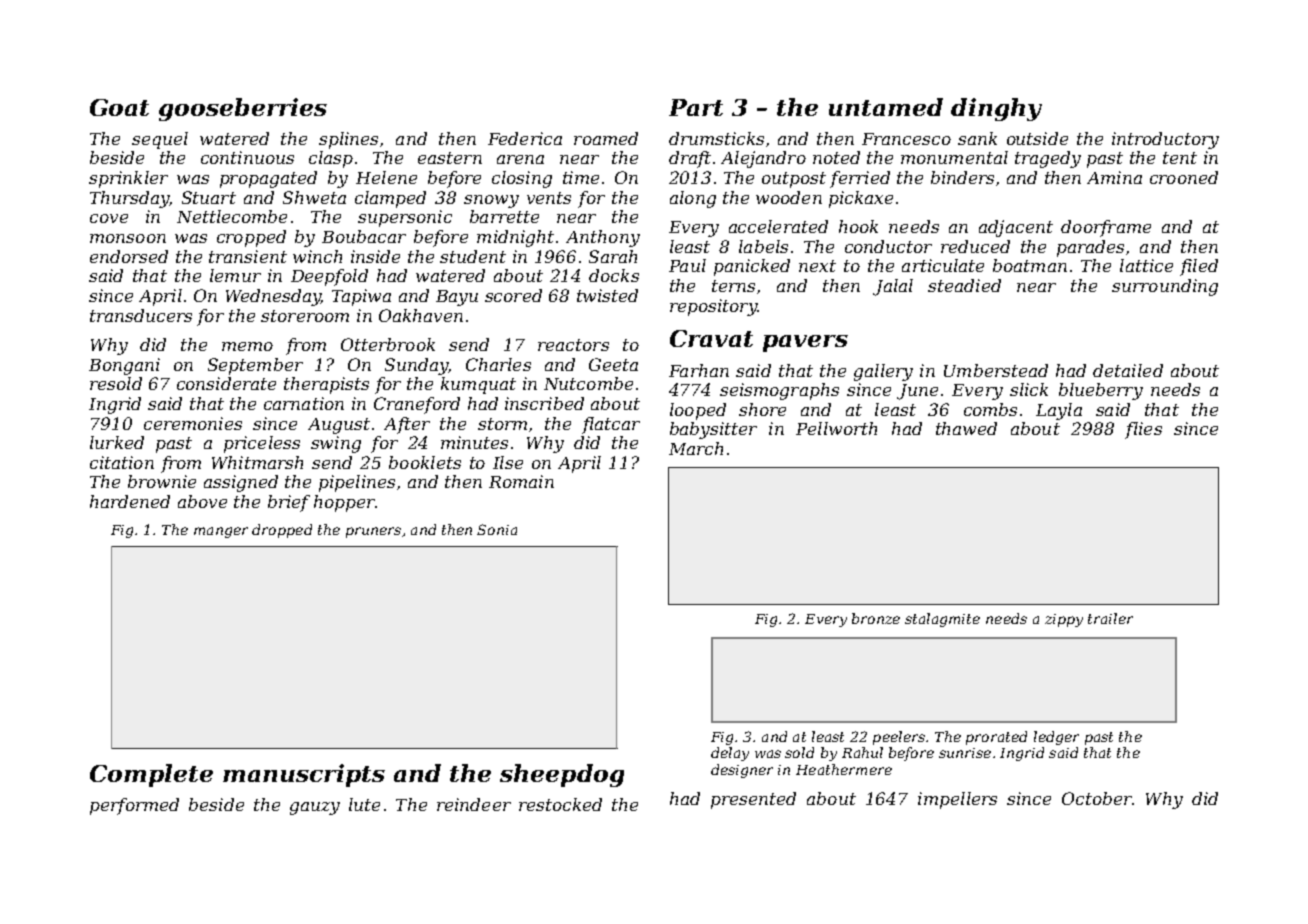 This screenshot has height=924, width=1308. What do you see at coordinates (1106, 228) in the screenshot?
I see `doorframe` at bounding box center [1106, 228].
